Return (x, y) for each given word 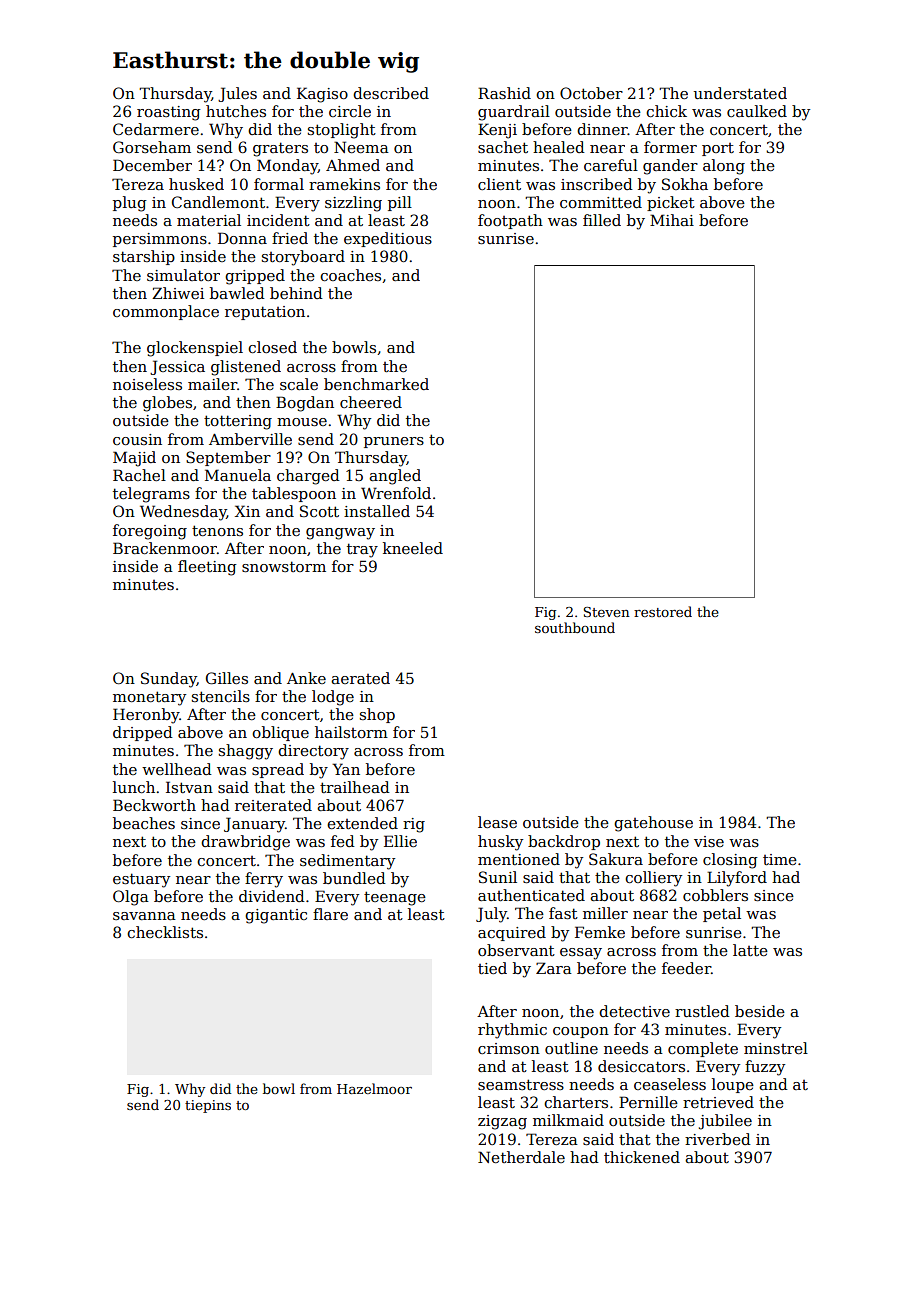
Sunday (169, 680)
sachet (503, 147)
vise (709, 841)
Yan (346, 769)
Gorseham (152, 147)
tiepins (208, 1106)
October (591, 93)
